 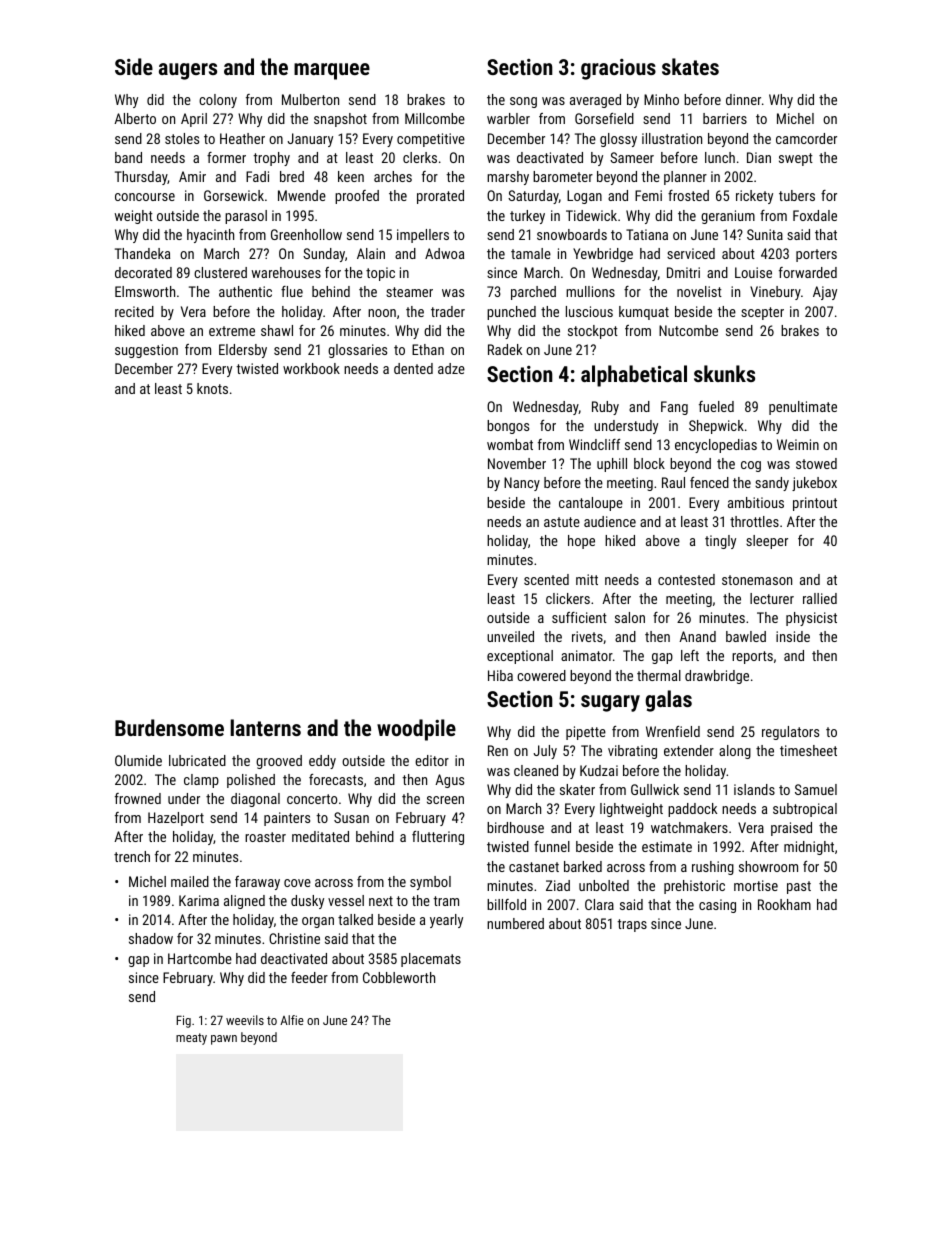 I want to click on Burdensome, so click(x=169, y=727).
